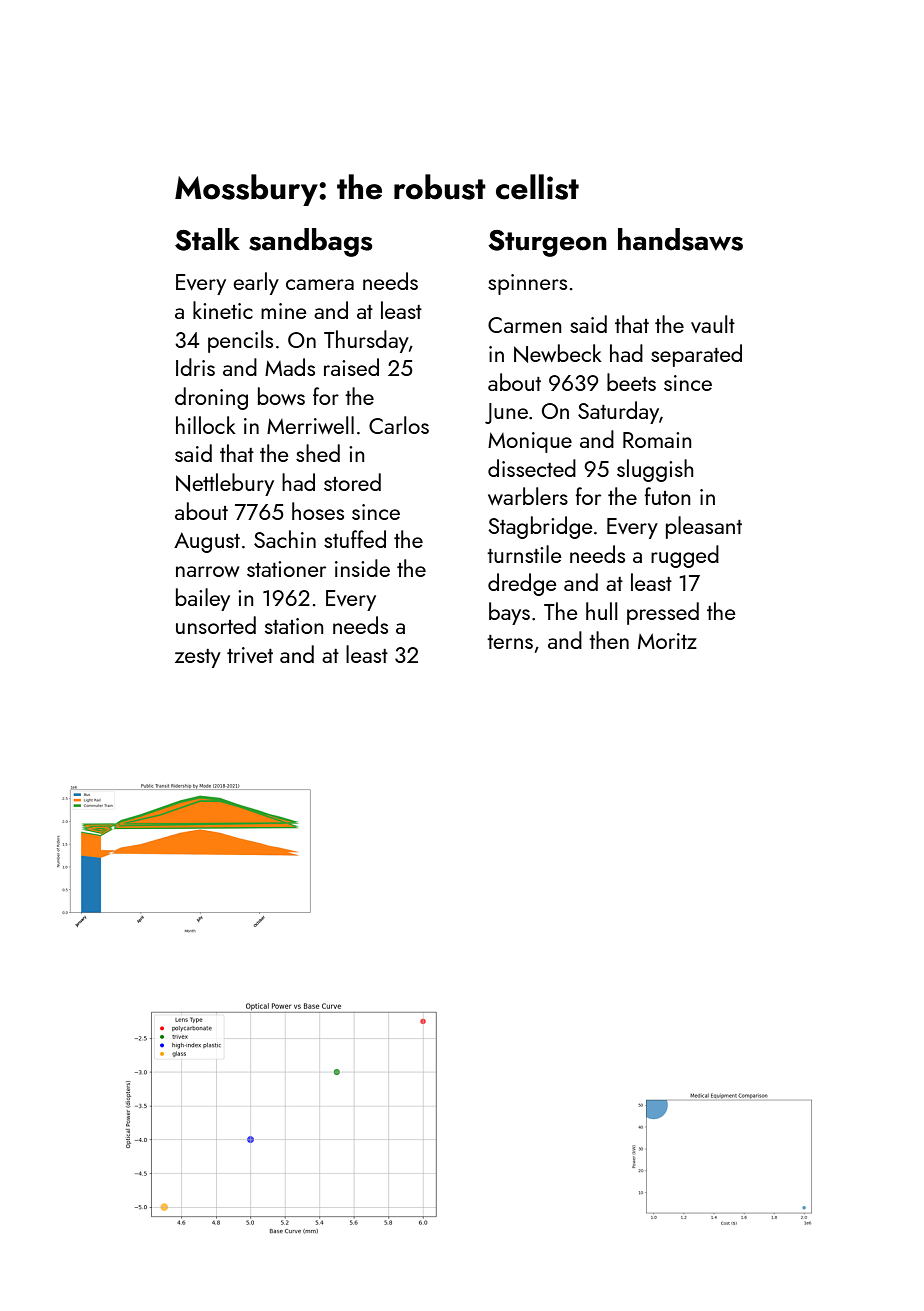 The width and height of the screenshot is (924, 1311). Describe the element at coordinates (667, 641) in the screenshot. I see `Moritz` at that location.
